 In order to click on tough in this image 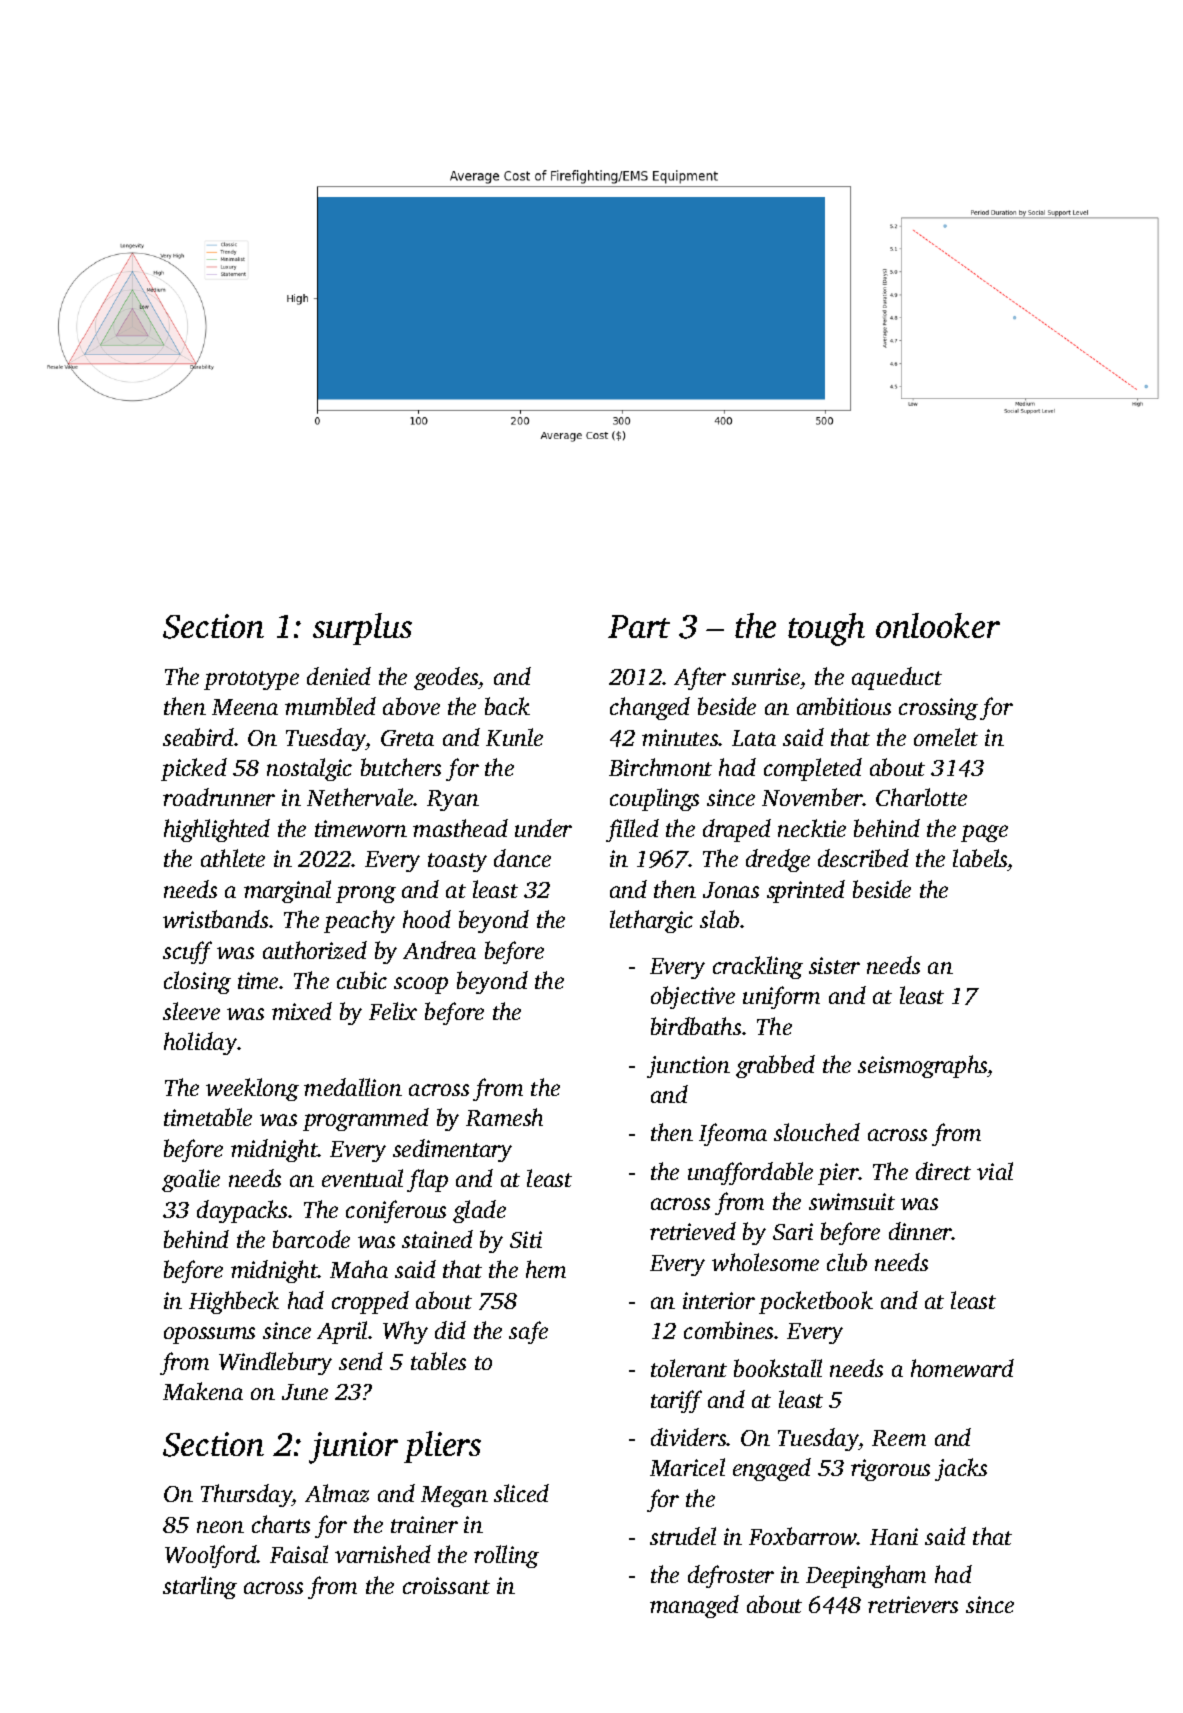, I will do `click(826, 629)`.
